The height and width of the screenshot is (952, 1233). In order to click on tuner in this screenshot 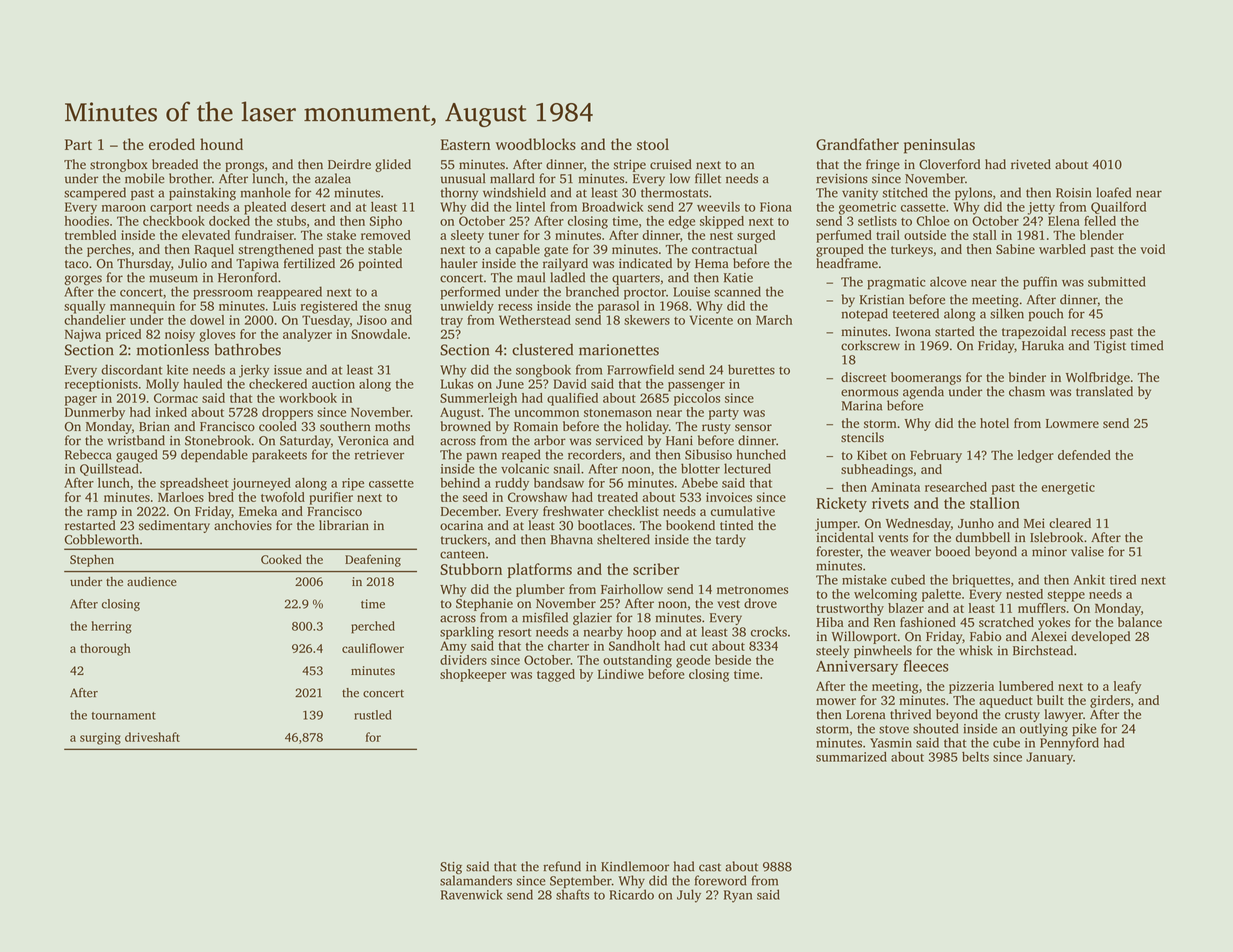, I will do `click(504, 236)`.
